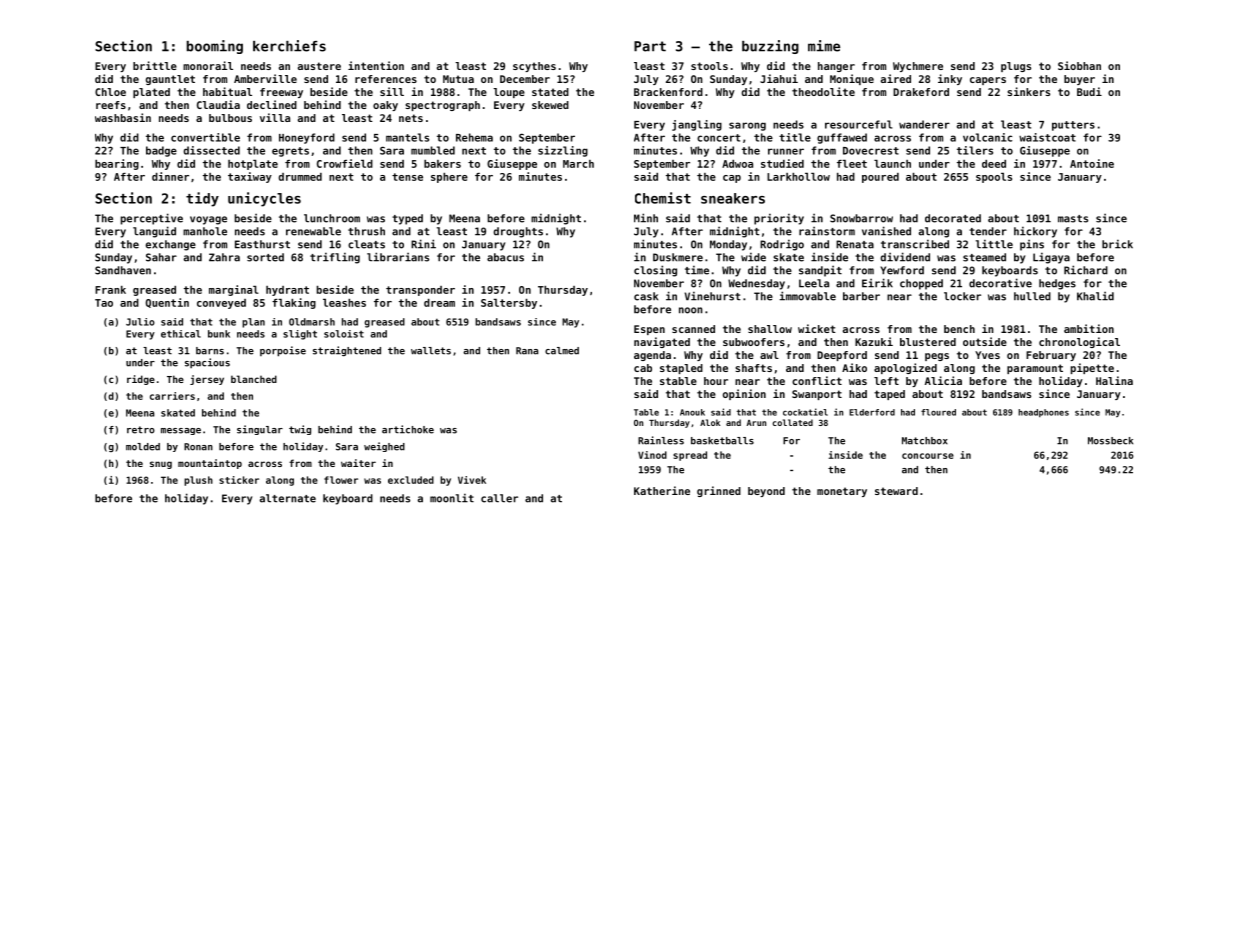 This page has width=1233, height=952. I want to click on washbasin, so click(123, 117).
